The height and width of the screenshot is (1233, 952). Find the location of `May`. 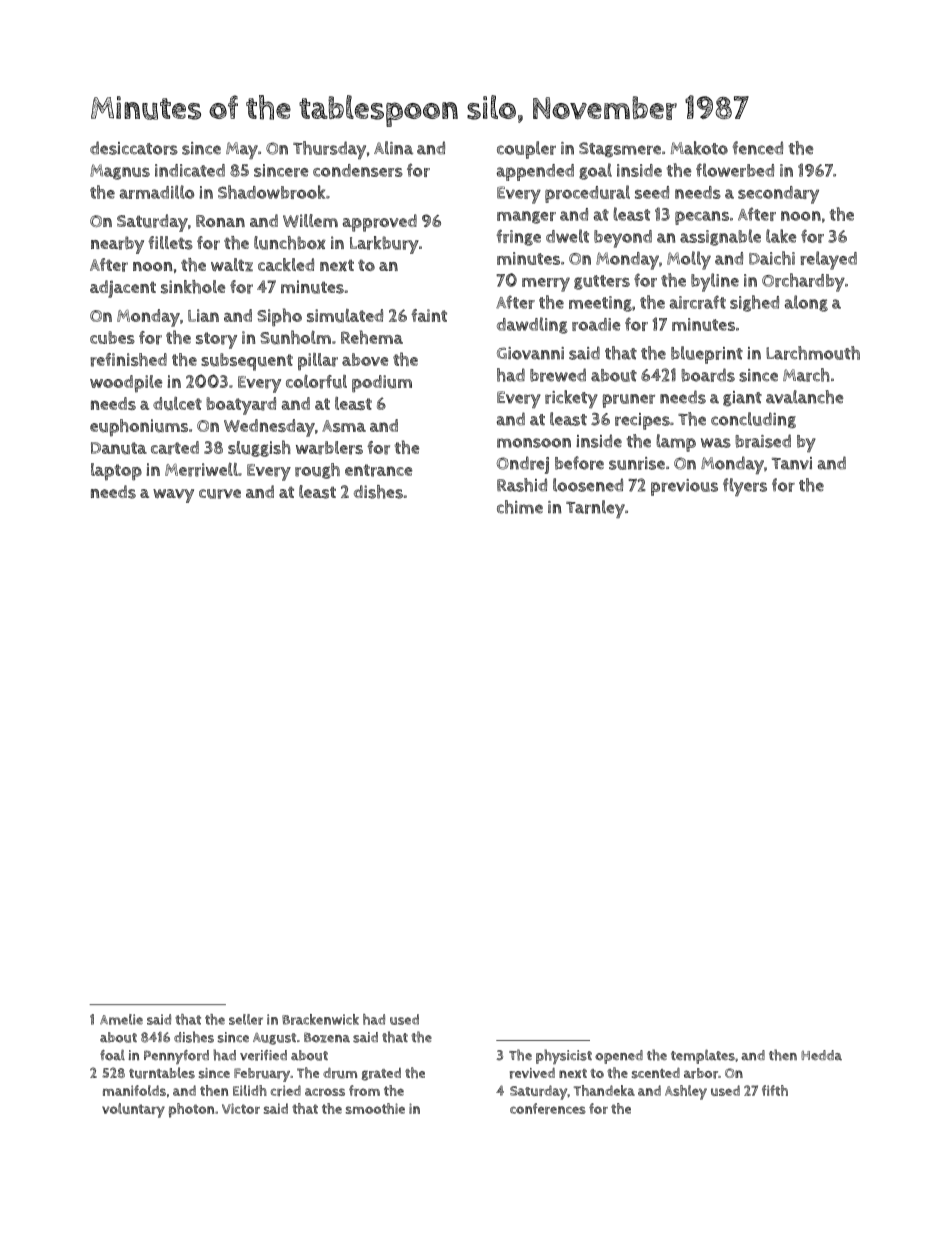

May is located at coordinates (242, 150).
